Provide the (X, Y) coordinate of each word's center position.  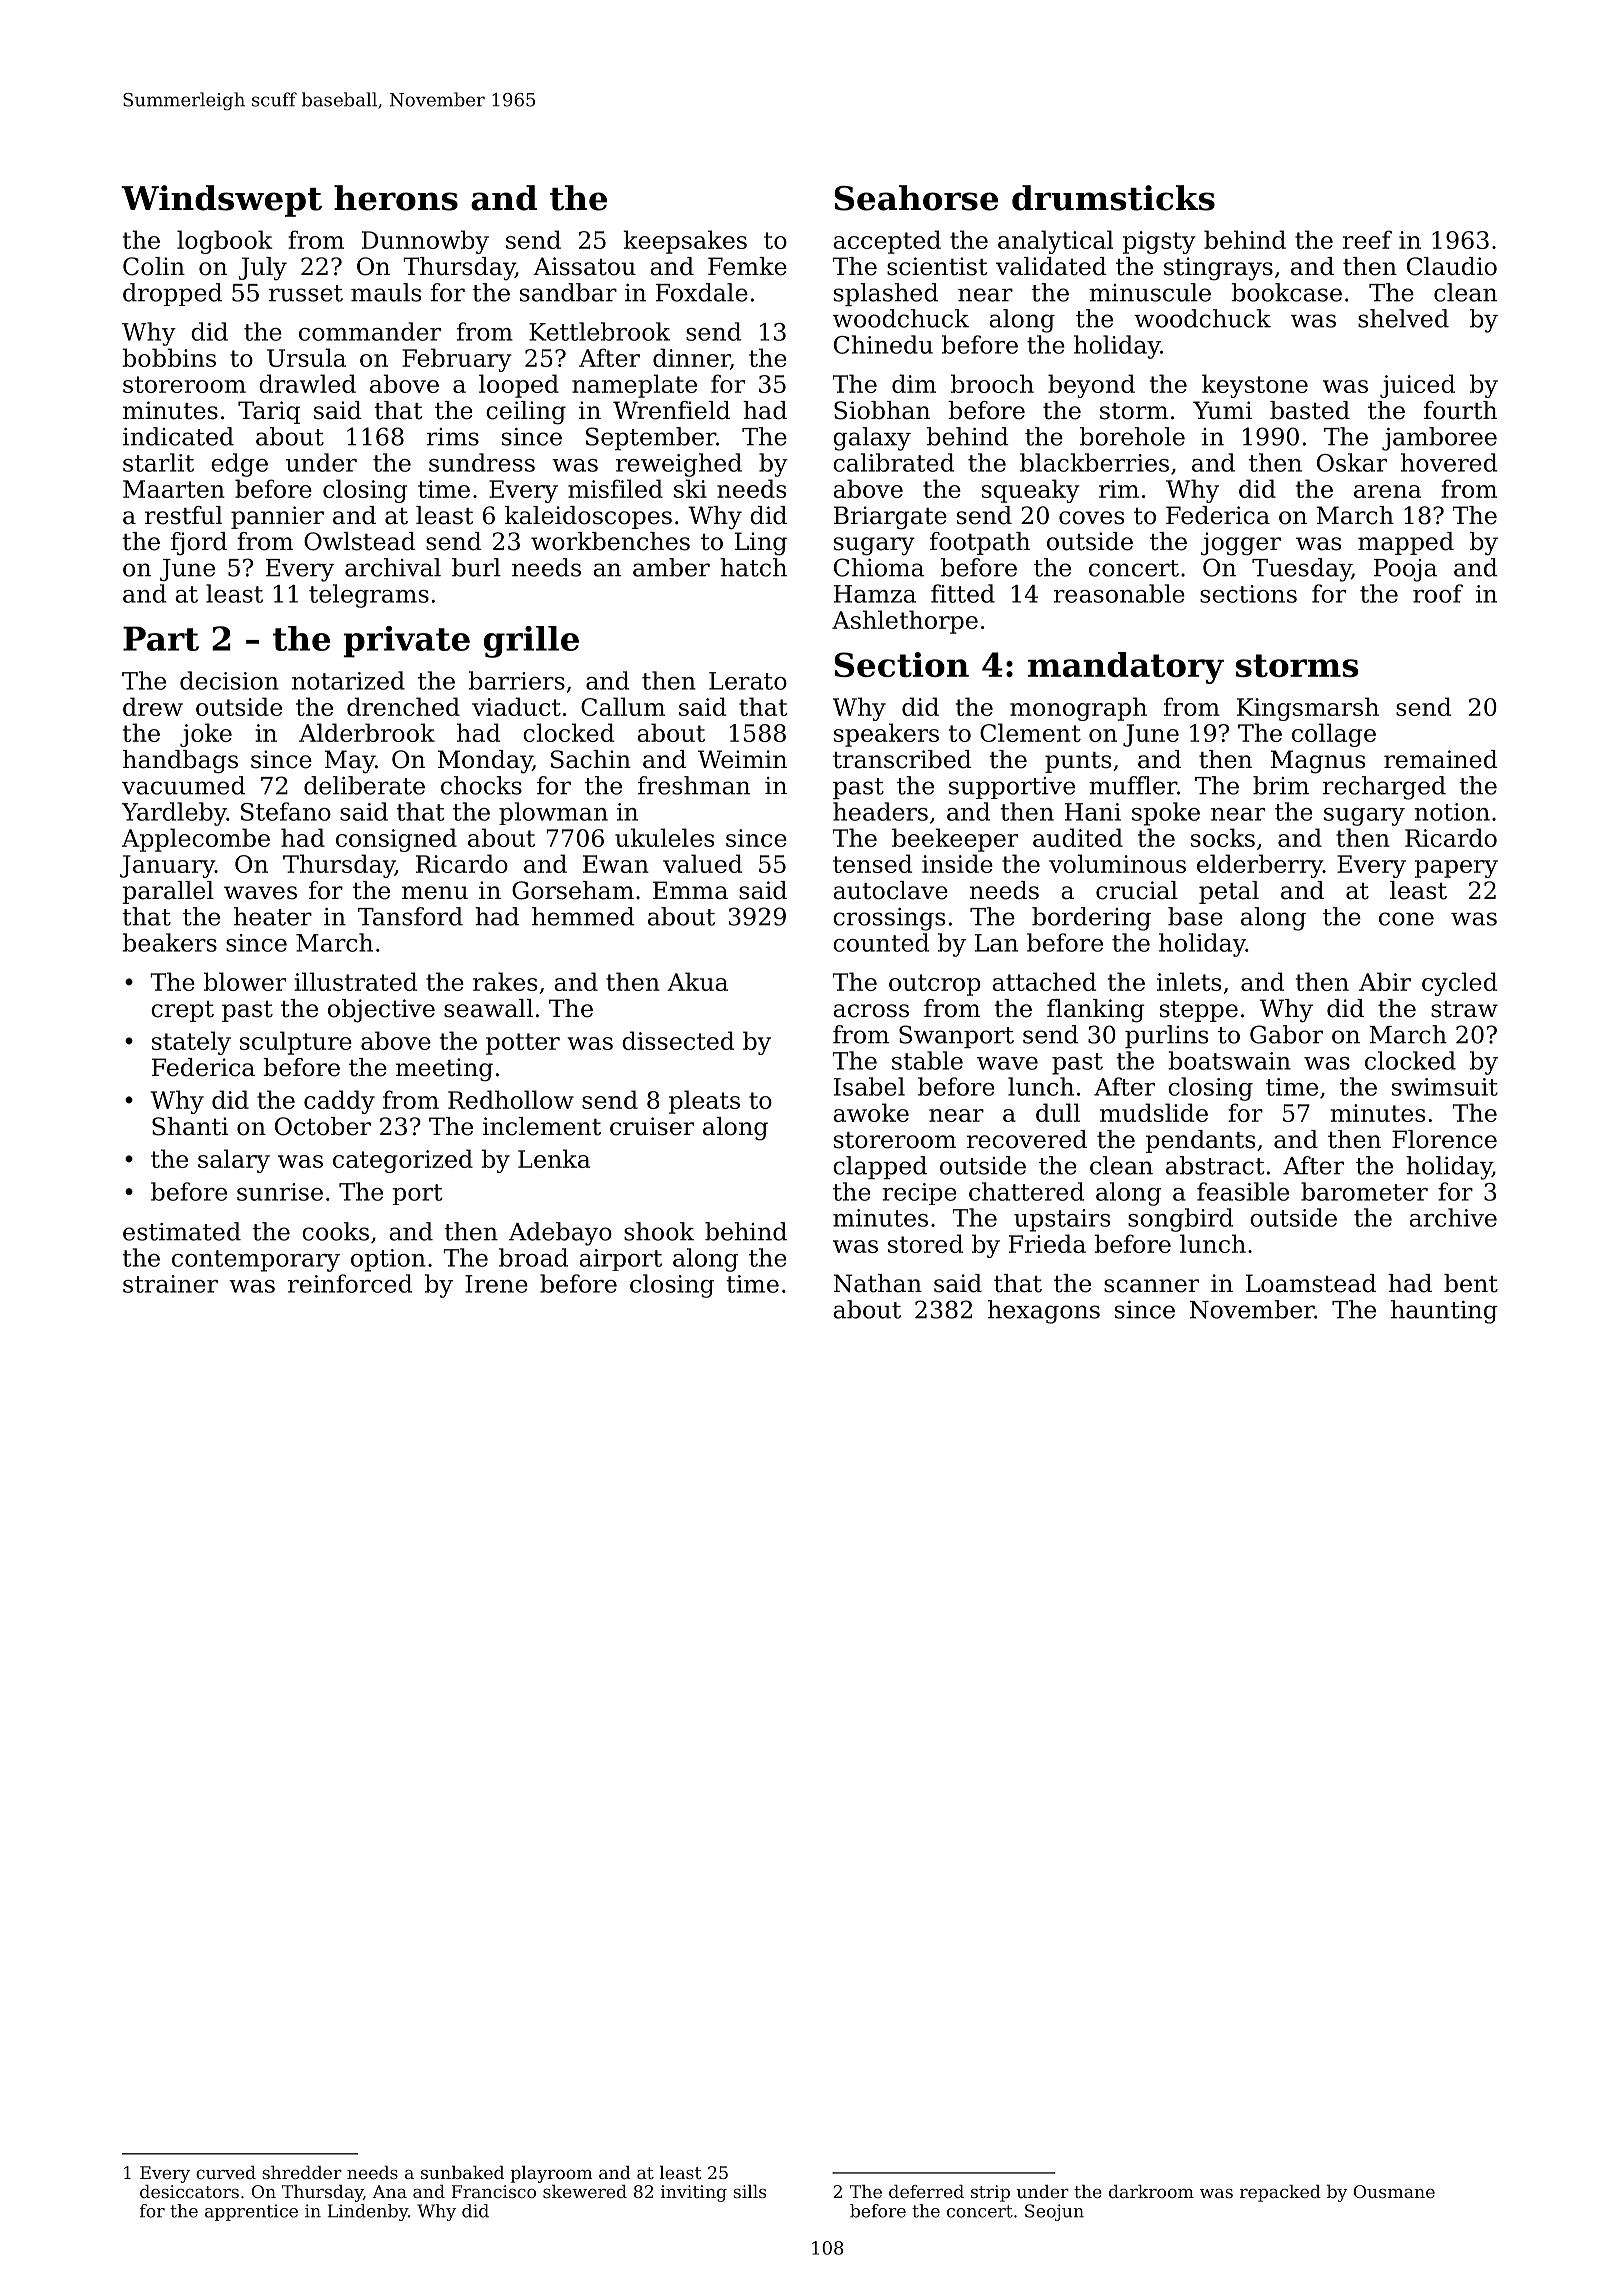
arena (1387, 491)
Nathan (878, 1283)
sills (749, 2191)
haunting (1444, 1312)
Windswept (221, 201)
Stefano (286, 811)
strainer (170, 1284)
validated (1051, 266)
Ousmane (1394, 2191)
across (871, 1011)
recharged (1384, 788)
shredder (302, 2172)
